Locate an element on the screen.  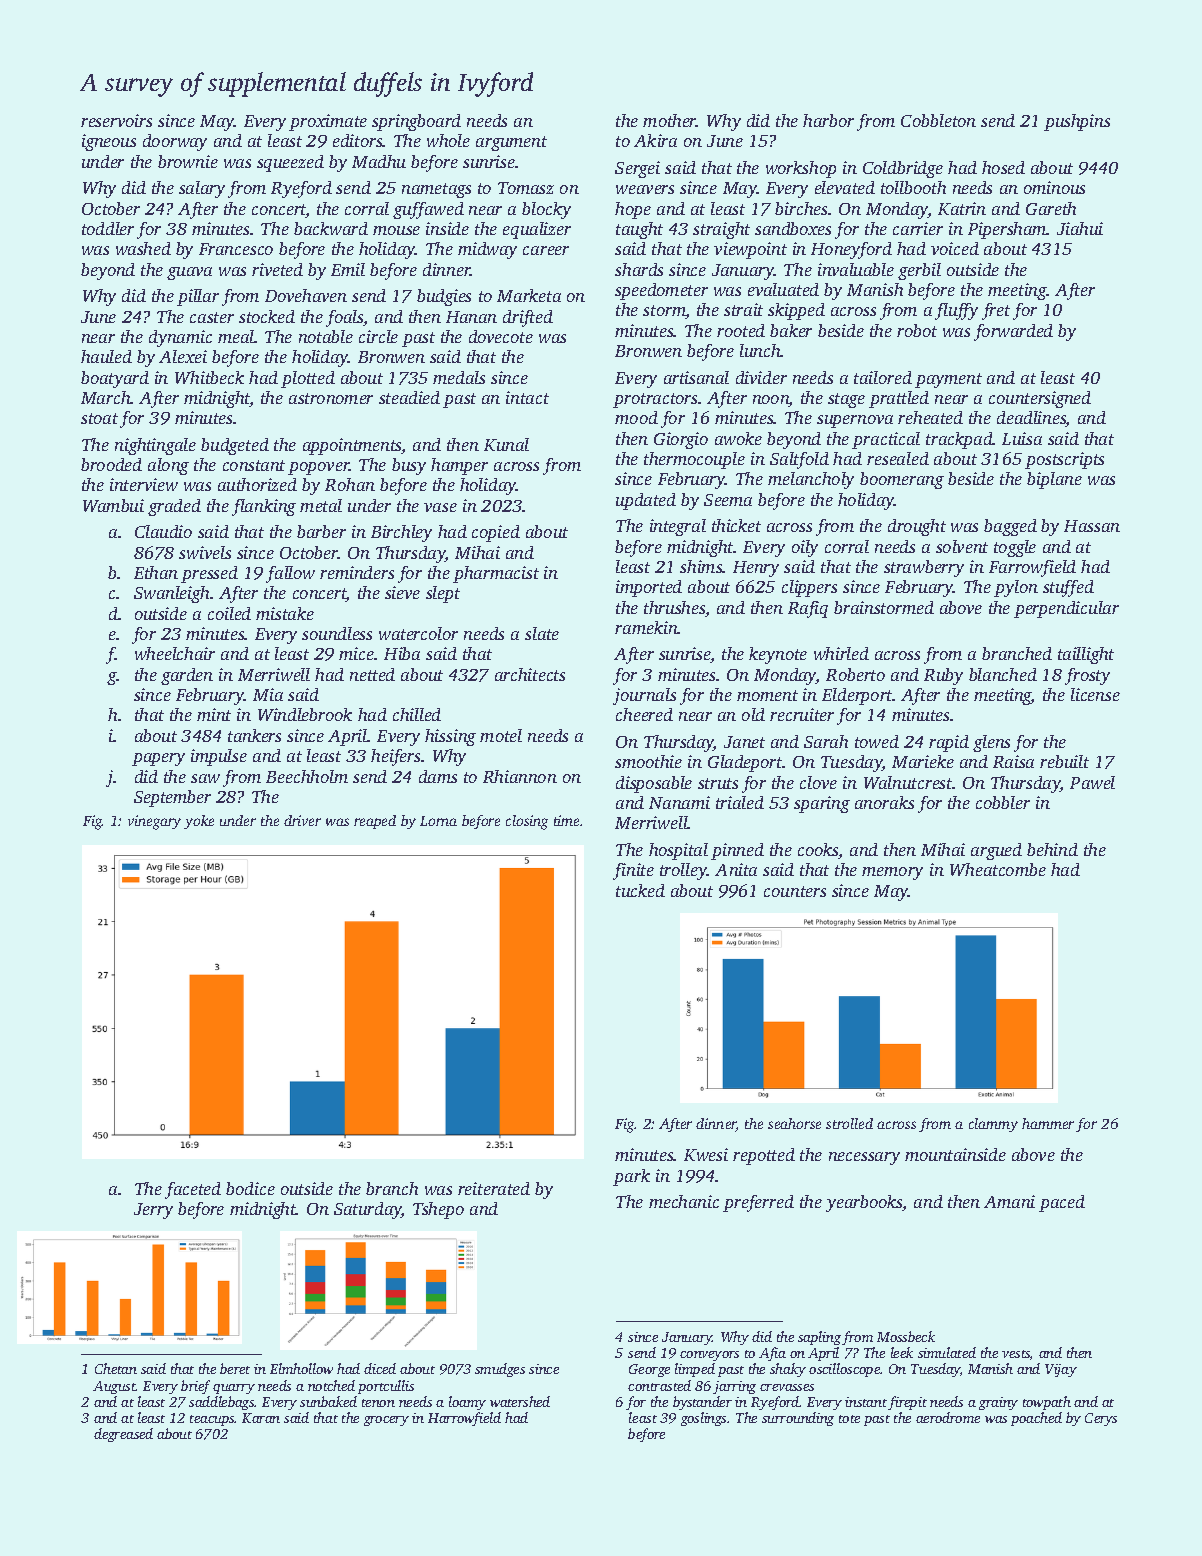
reiterated is located at coordinates (494, 1188).
